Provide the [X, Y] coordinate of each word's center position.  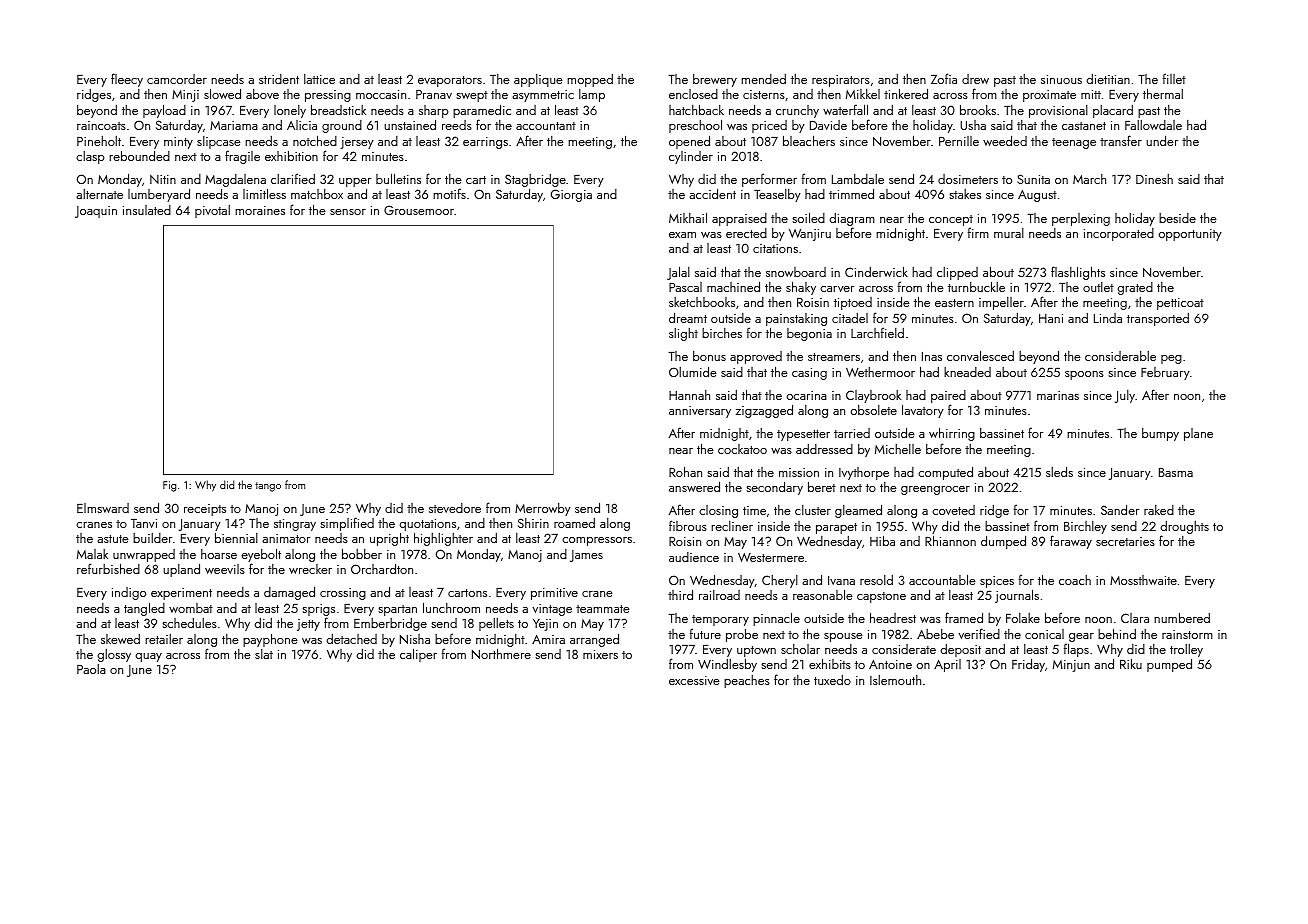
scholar [800, 649]
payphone [270, 640]
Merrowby [543, 509]
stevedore [455, 508]
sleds [1059, 471]
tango [268, 487]
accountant [546, 126]
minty [178, 143]
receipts [205, 510]
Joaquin [96, 212]
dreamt [688, 317]
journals [1017, 596]
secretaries [1125, 541]
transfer [1121, 140]
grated [1135, 288]
